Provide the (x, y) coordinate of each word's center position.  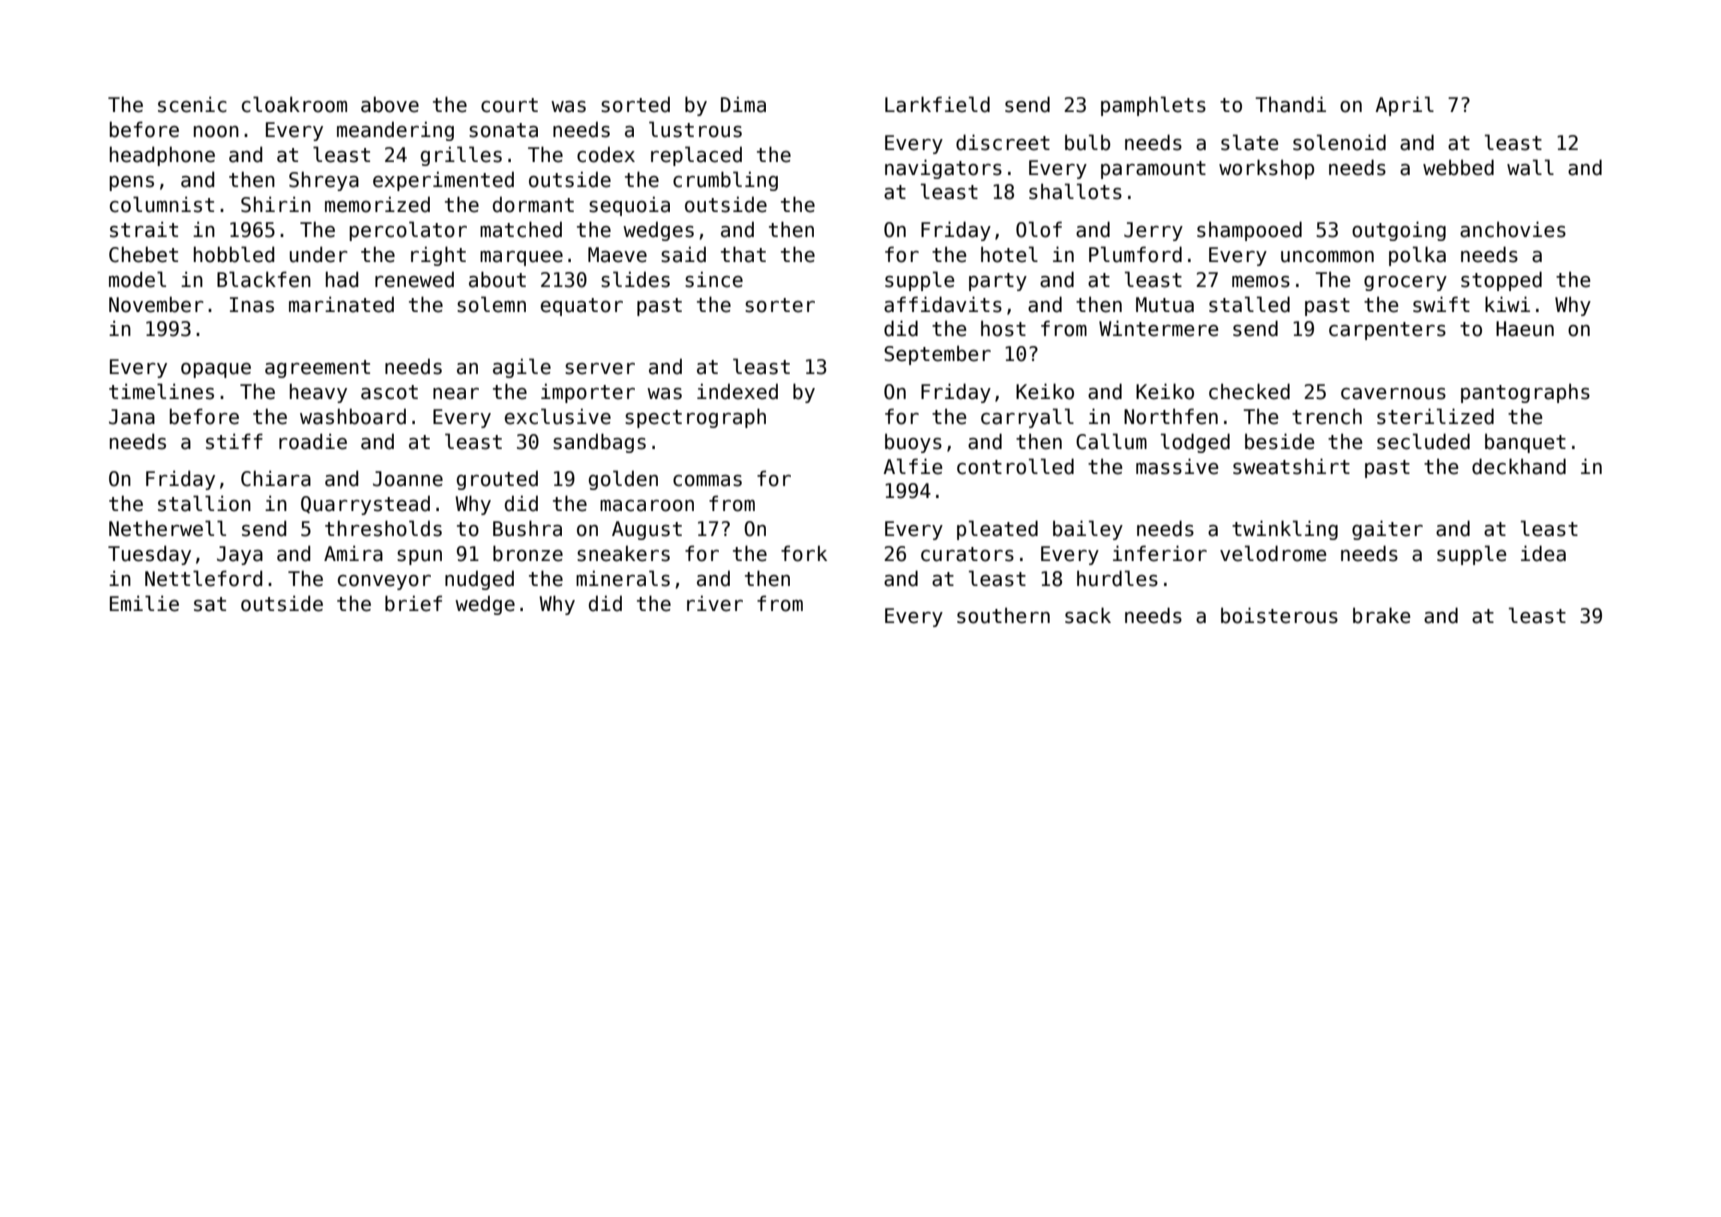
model (137, 279)
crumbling (725, 181)
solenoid (1339, 142)
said (683, 254)
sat (210, 604)
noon (216, 132)
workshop (1266, 169)
